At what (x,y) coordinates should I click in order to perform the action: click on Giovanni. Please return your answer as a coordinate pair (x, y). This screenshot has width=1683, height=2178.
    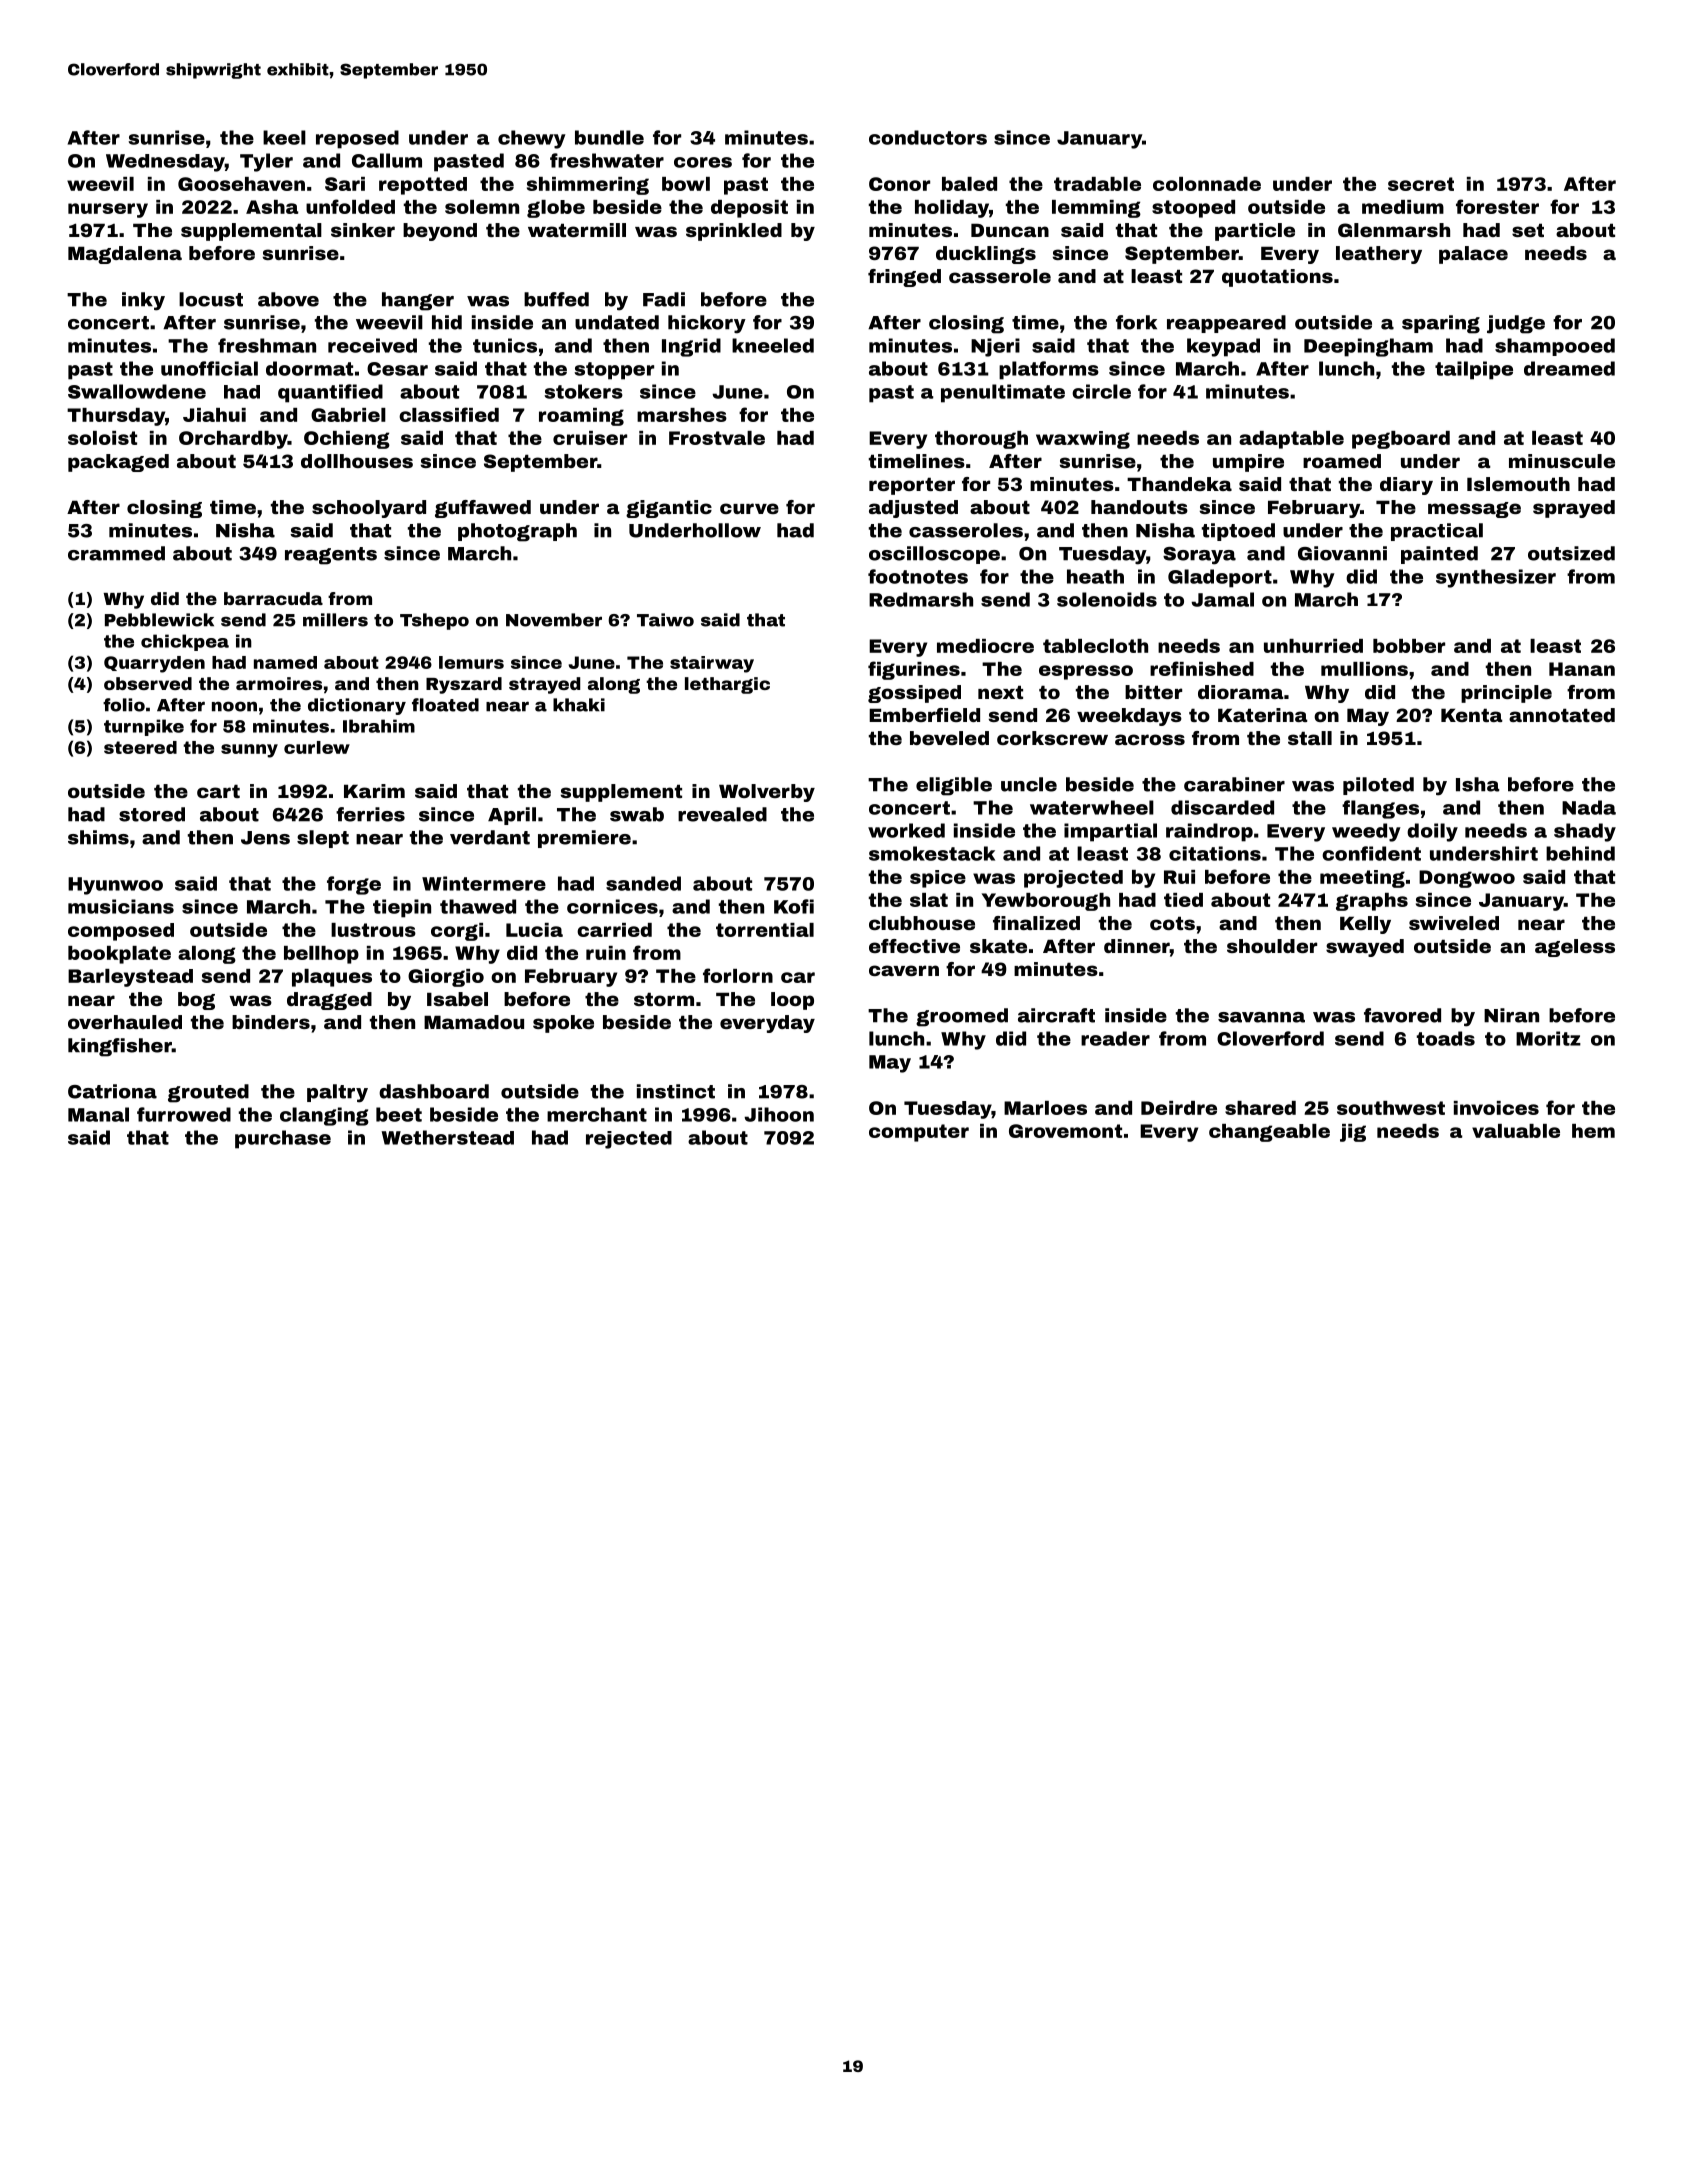
    Looking at the image, I should click on (1342, 553).
